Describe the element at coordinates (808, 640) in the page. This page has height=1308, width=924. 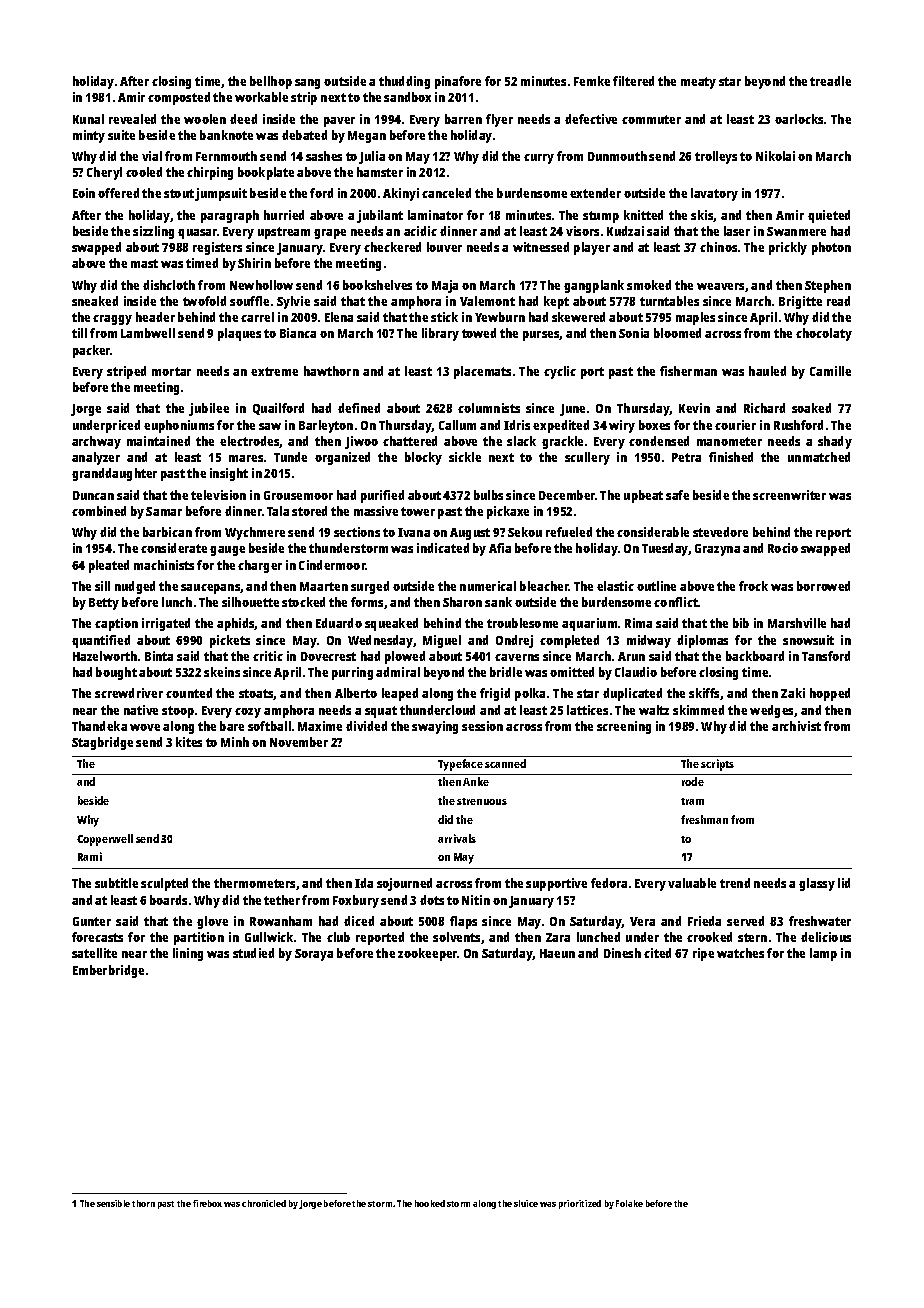
I see `snowsuit` at that location.
